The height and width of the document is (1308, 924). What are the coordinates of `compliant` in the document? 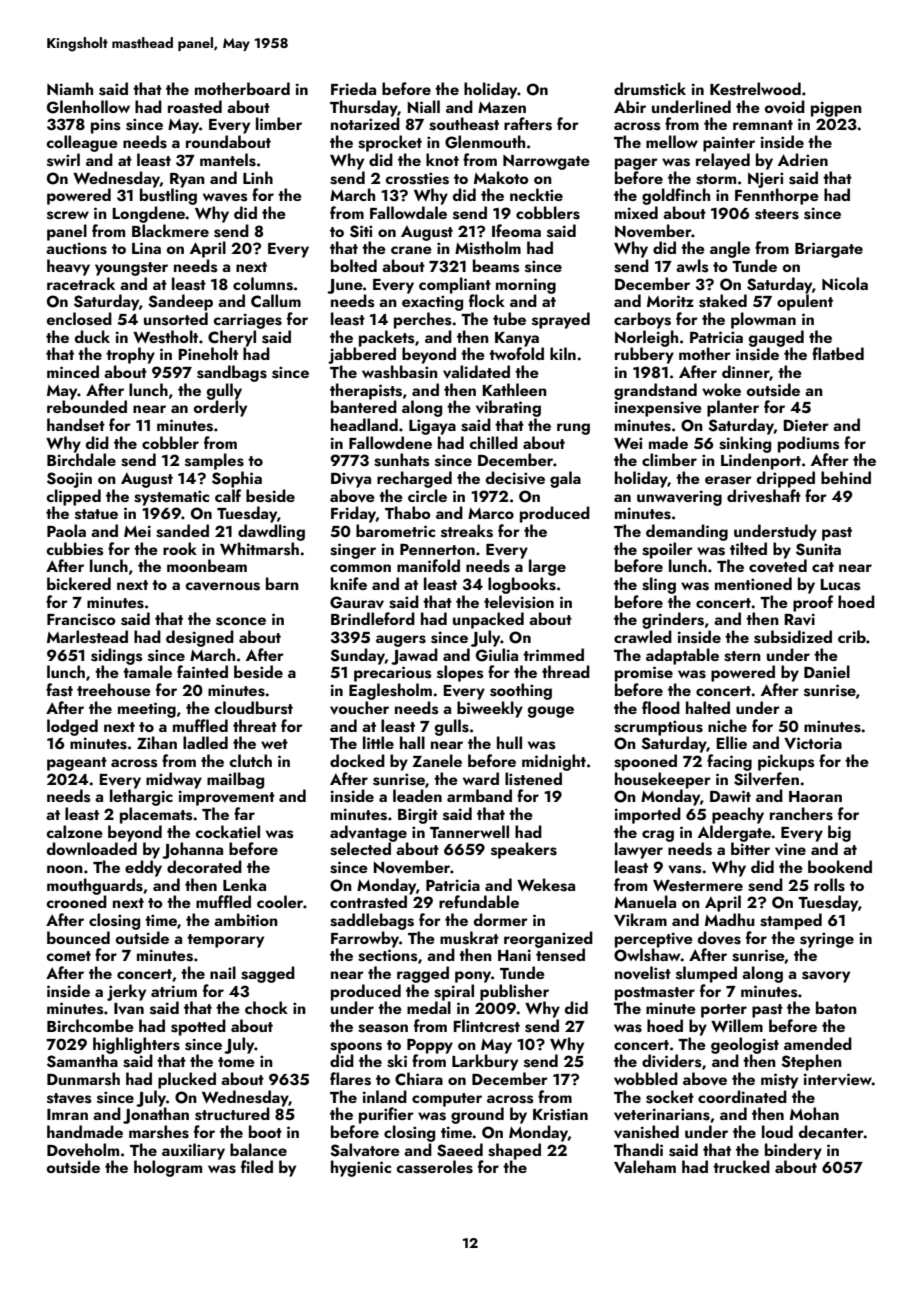 It's located at (455, 285).
